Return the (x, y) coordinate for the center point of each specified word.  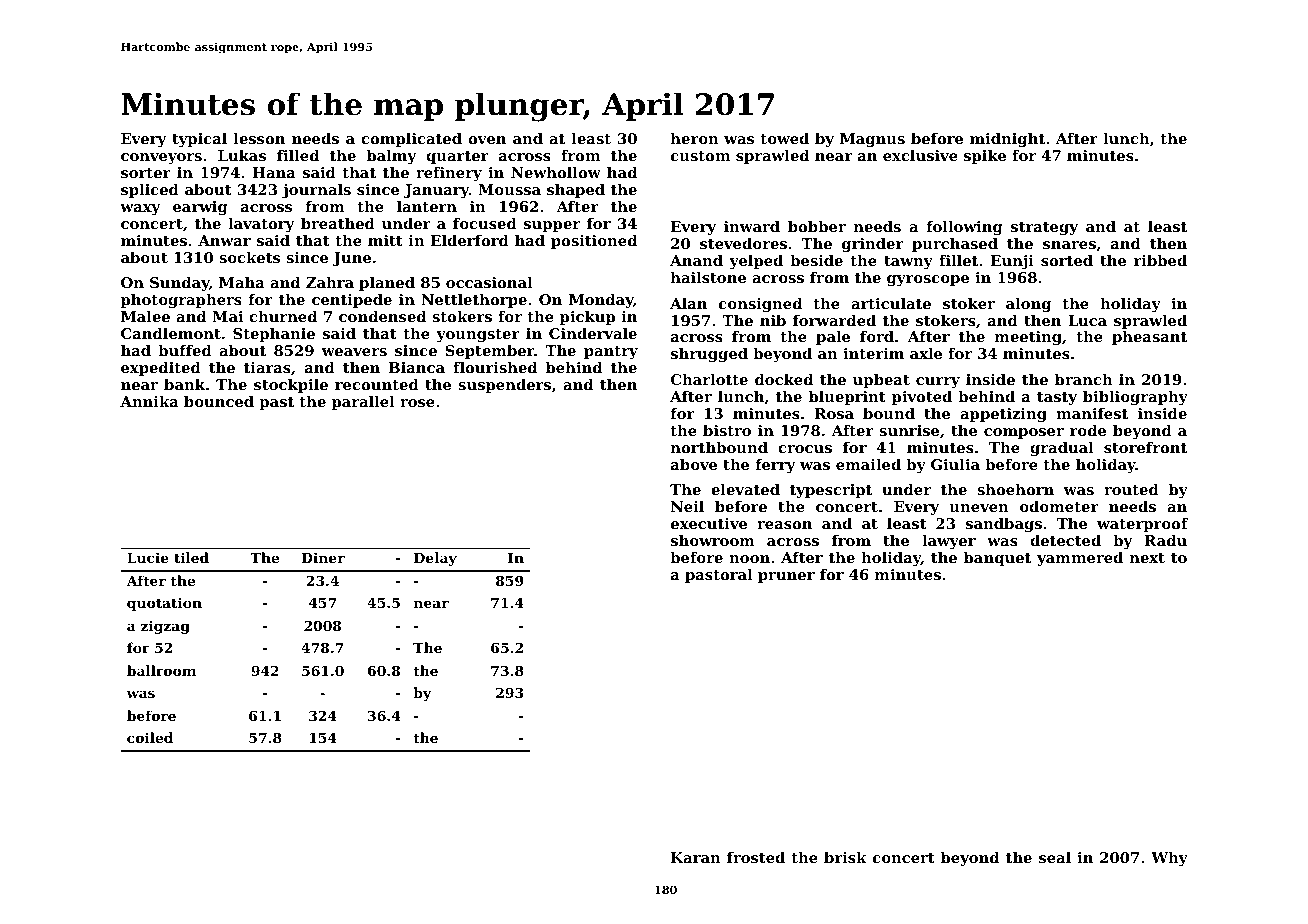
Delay (435, 559)
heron (695, 138)
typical (199, 140)
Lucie (148, 557)
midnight (1007, 140)
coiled (150, 737)
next (1147, 558)
